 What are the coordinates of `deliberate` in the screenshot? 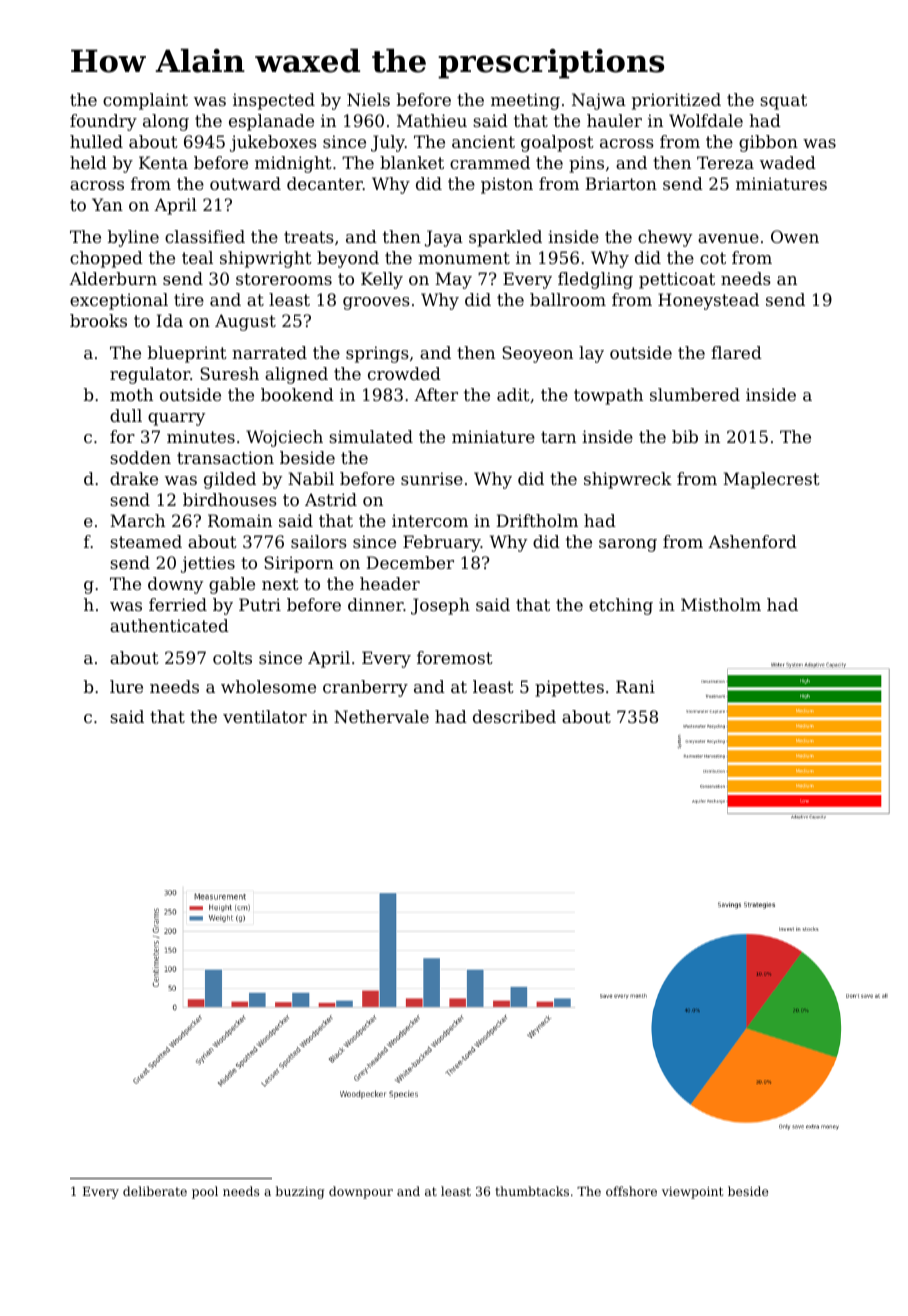 It's located at (155, 1191).
